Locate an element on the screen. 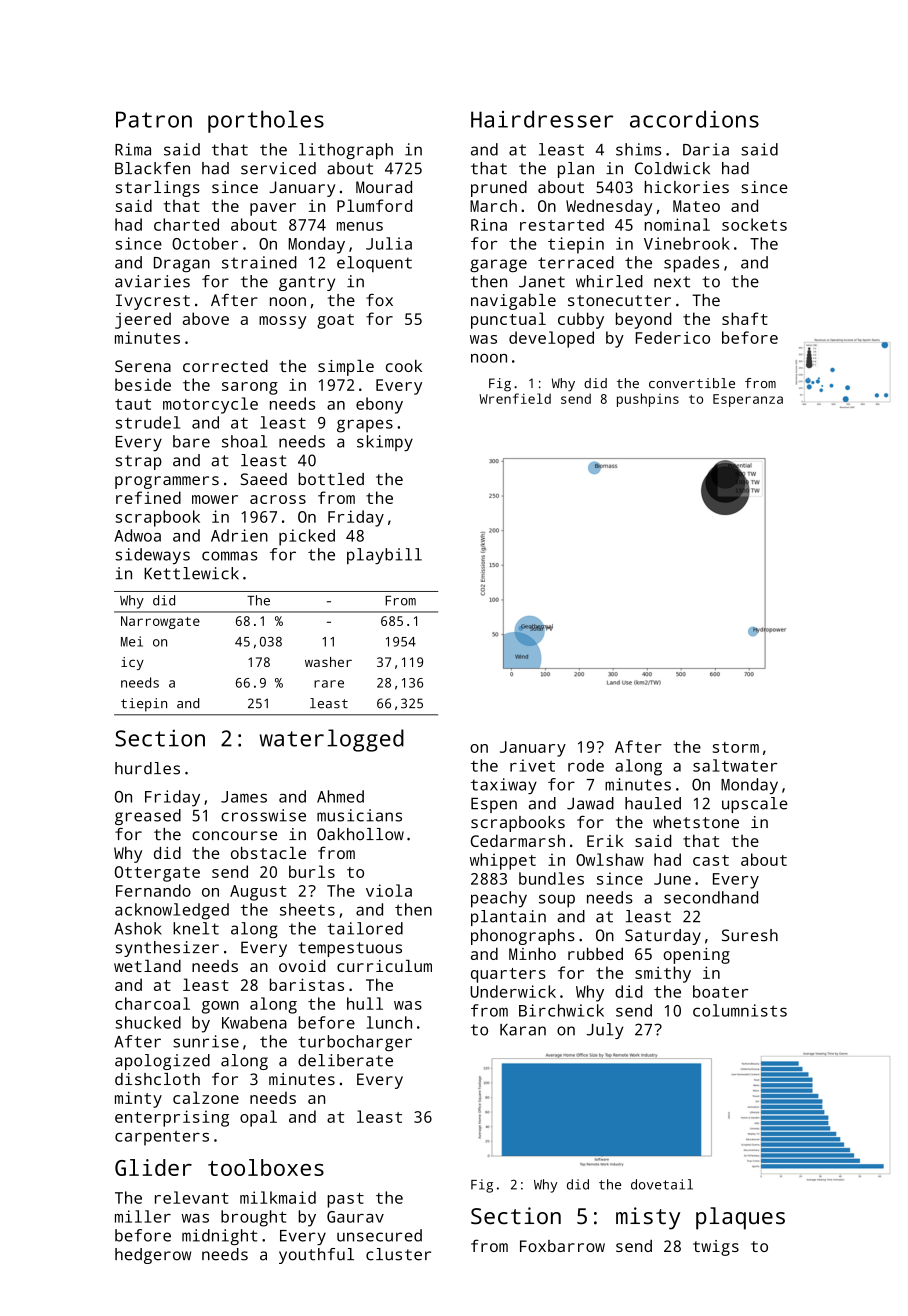 The image size is (908, 1316). twigs is located at coordinates (716, 1248).
